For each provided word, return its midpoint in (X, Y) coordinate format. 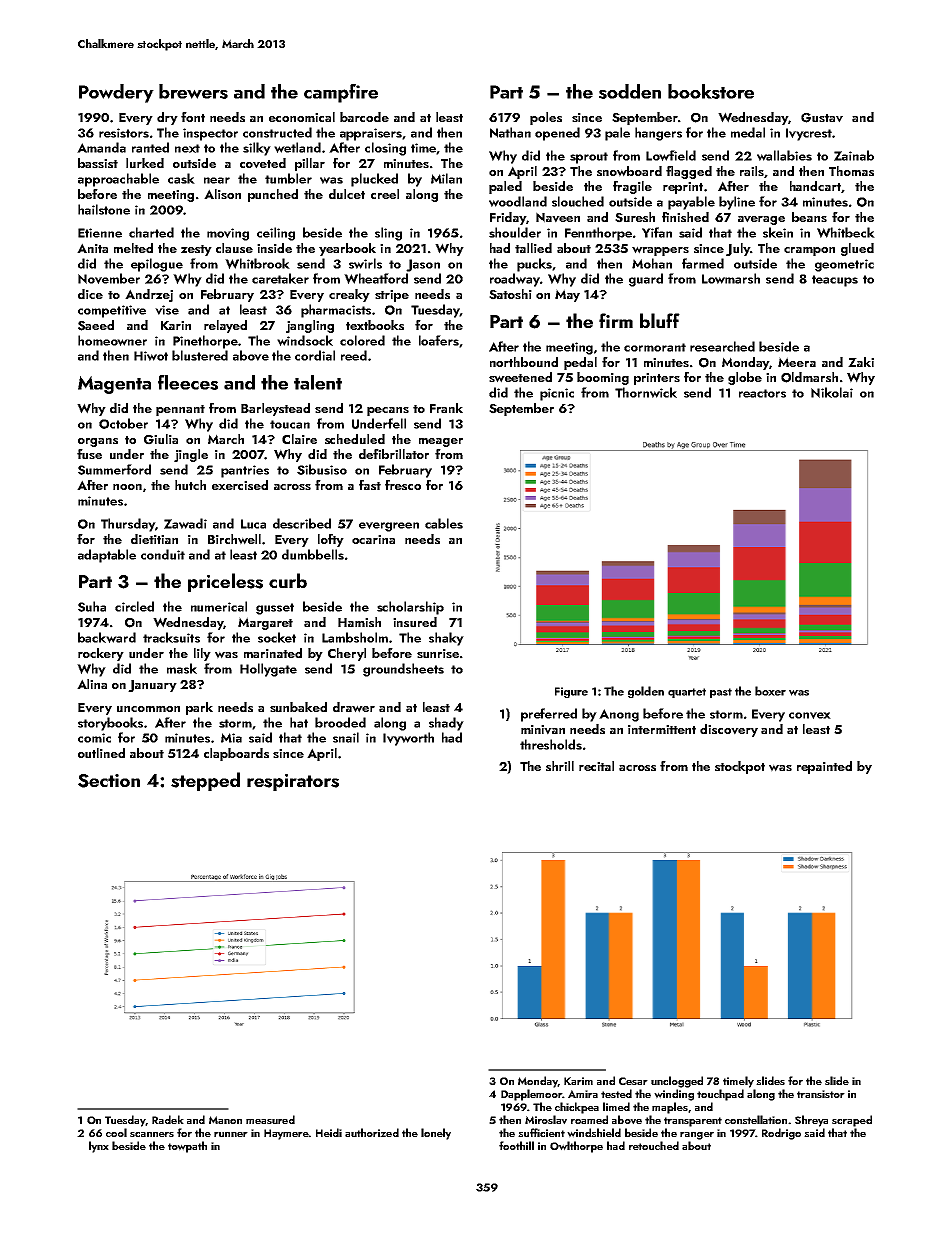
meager (441, 442)
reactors (762, 393)
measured (270, 1119)
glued (857, 249)
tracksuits (171, 637)
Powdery (116, 93)
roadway (515, 280)
